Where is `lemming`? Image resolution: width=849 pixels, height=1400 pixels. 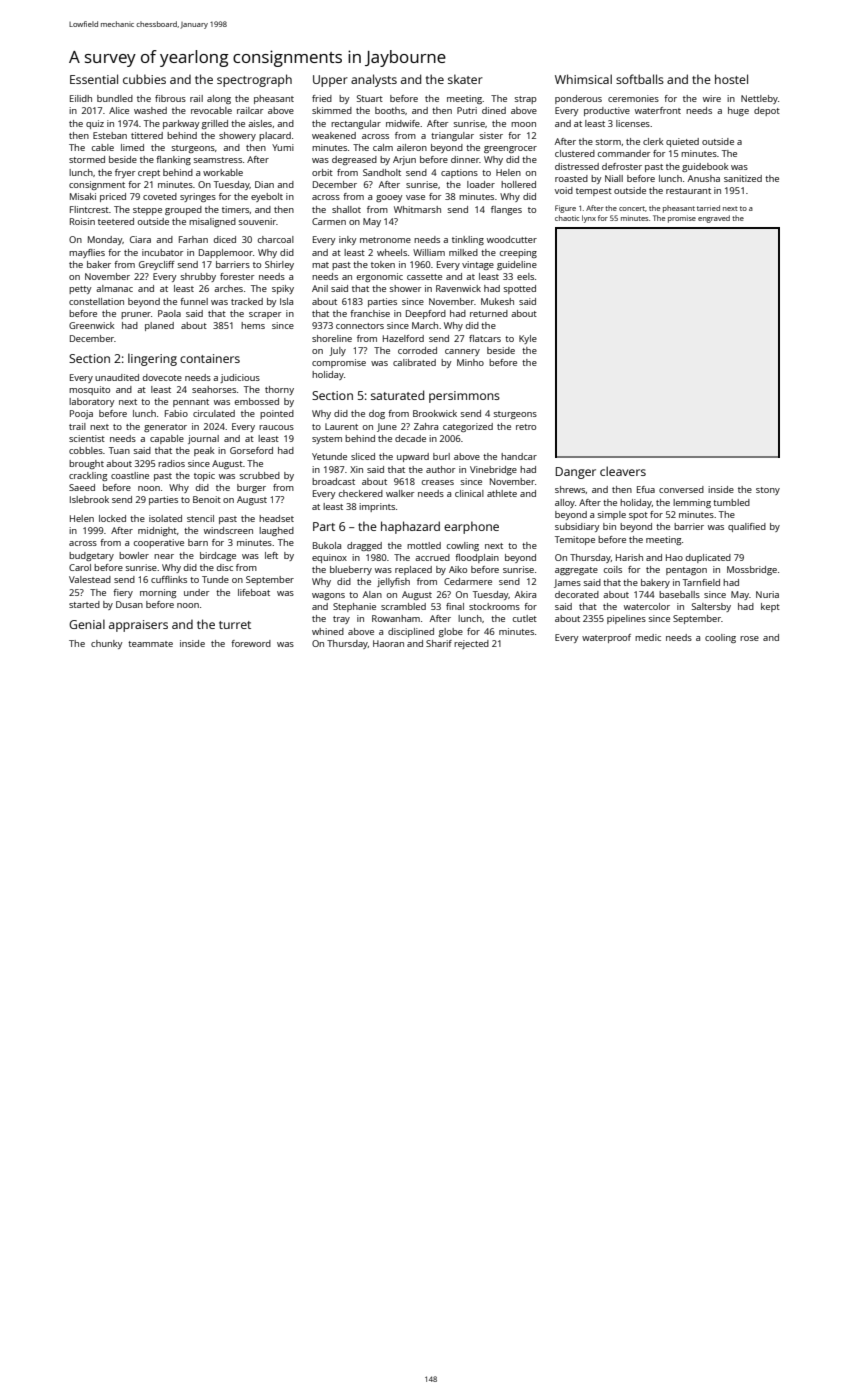 lemming is located at coordinates (692, 503).
